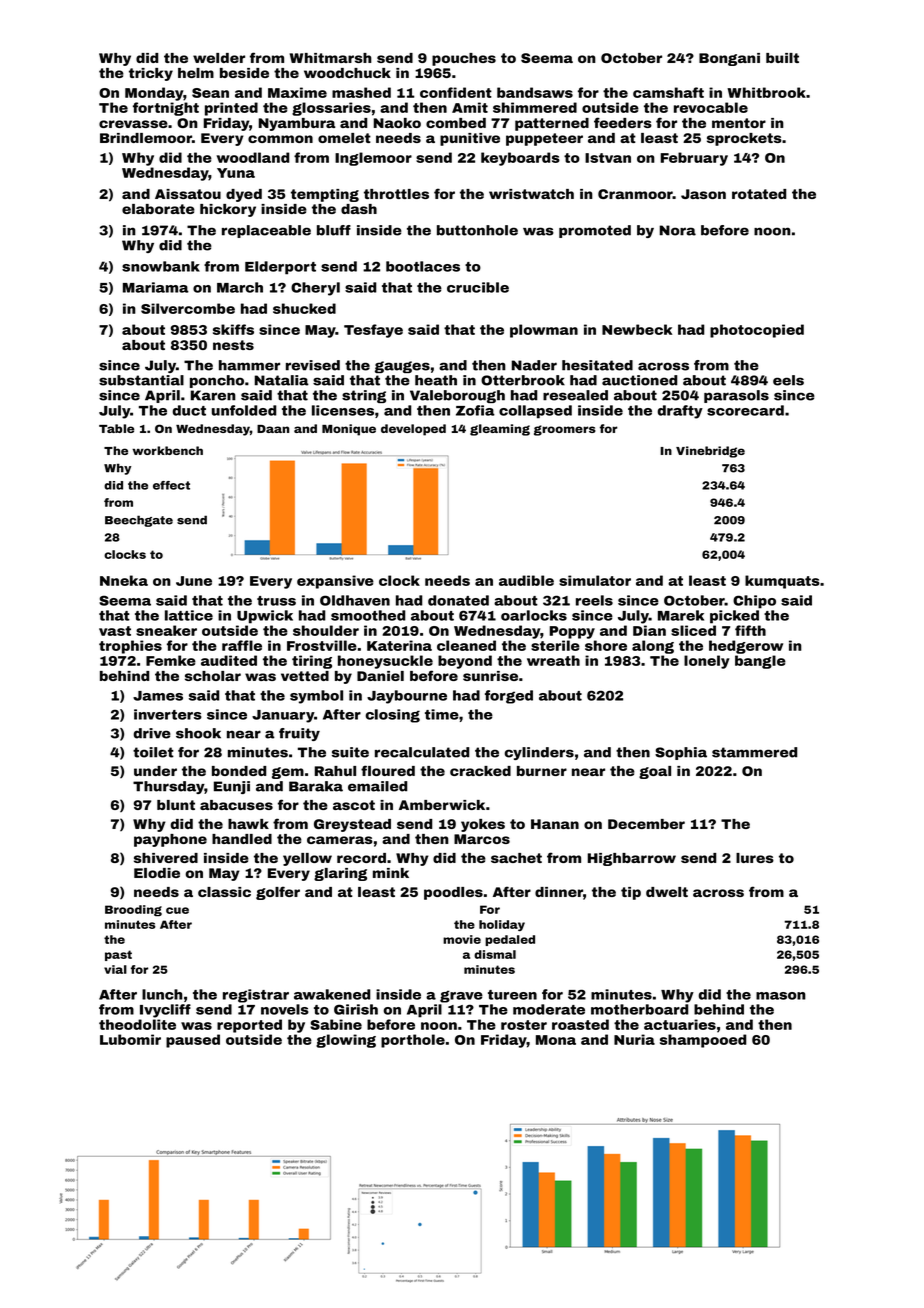 The height and width of the screenshot is (1308, 924). I want to click on built, so click(782, 58).
